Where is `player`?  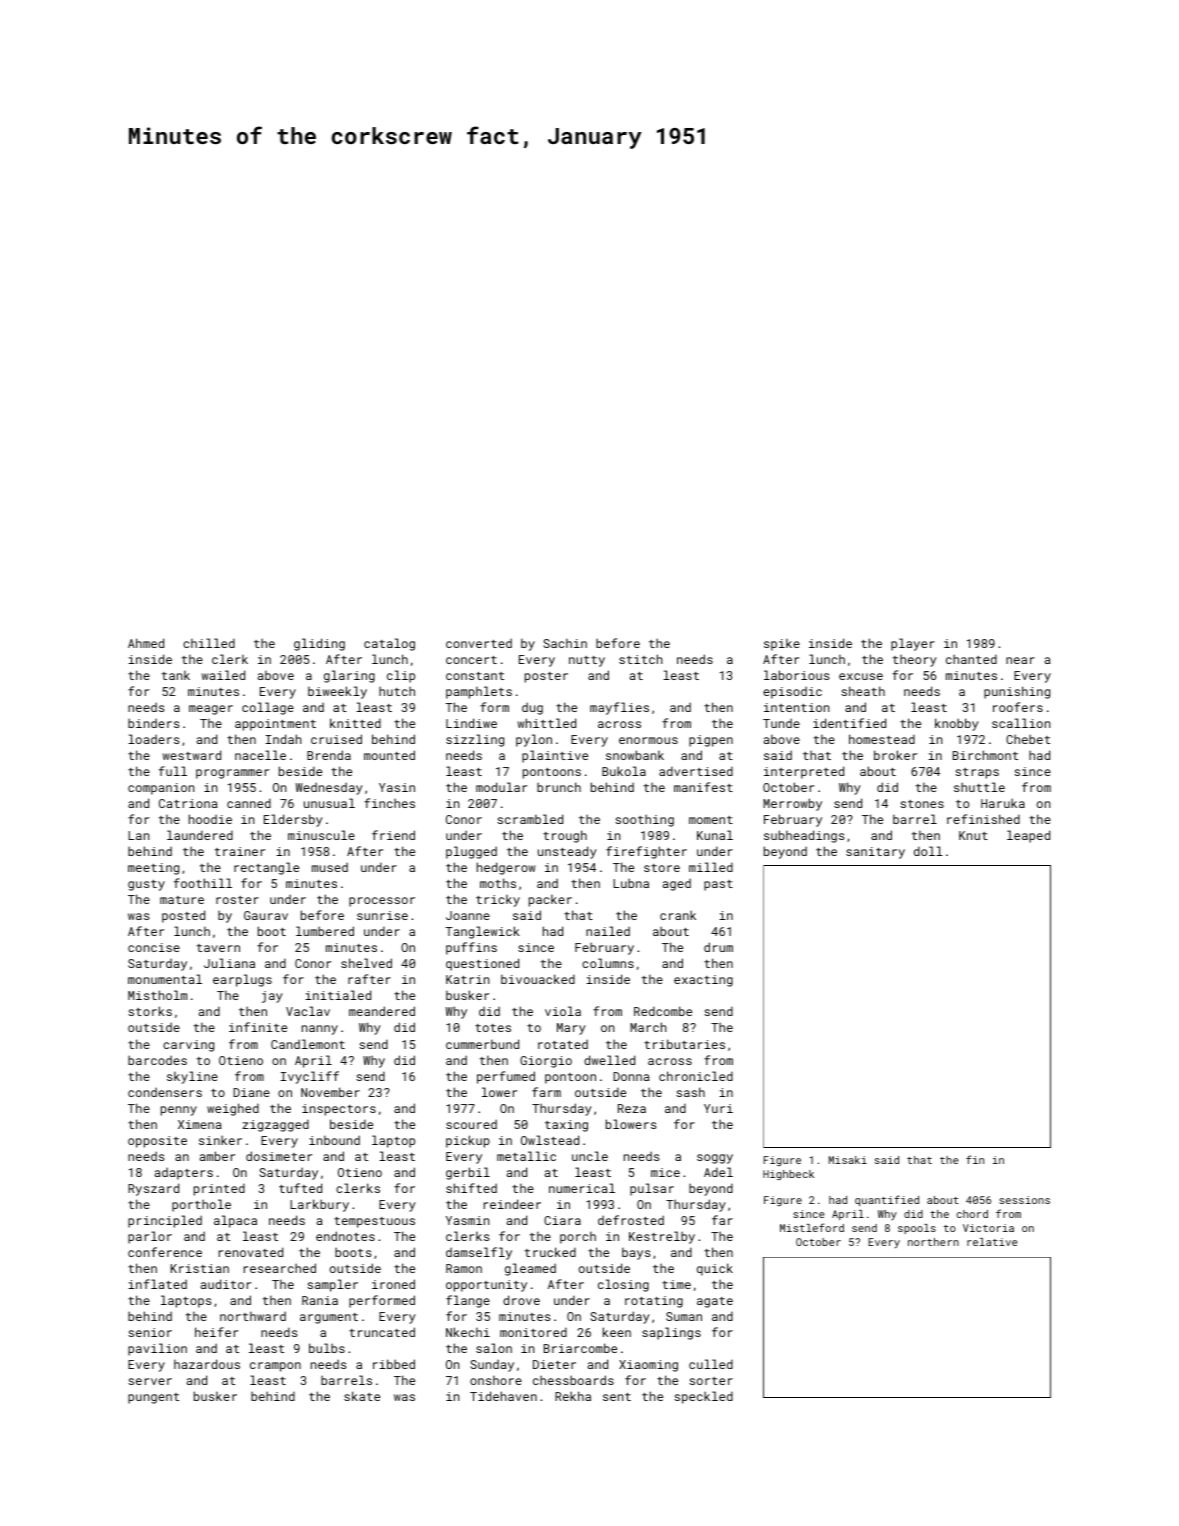
player is located at coordinates (913, 644).
